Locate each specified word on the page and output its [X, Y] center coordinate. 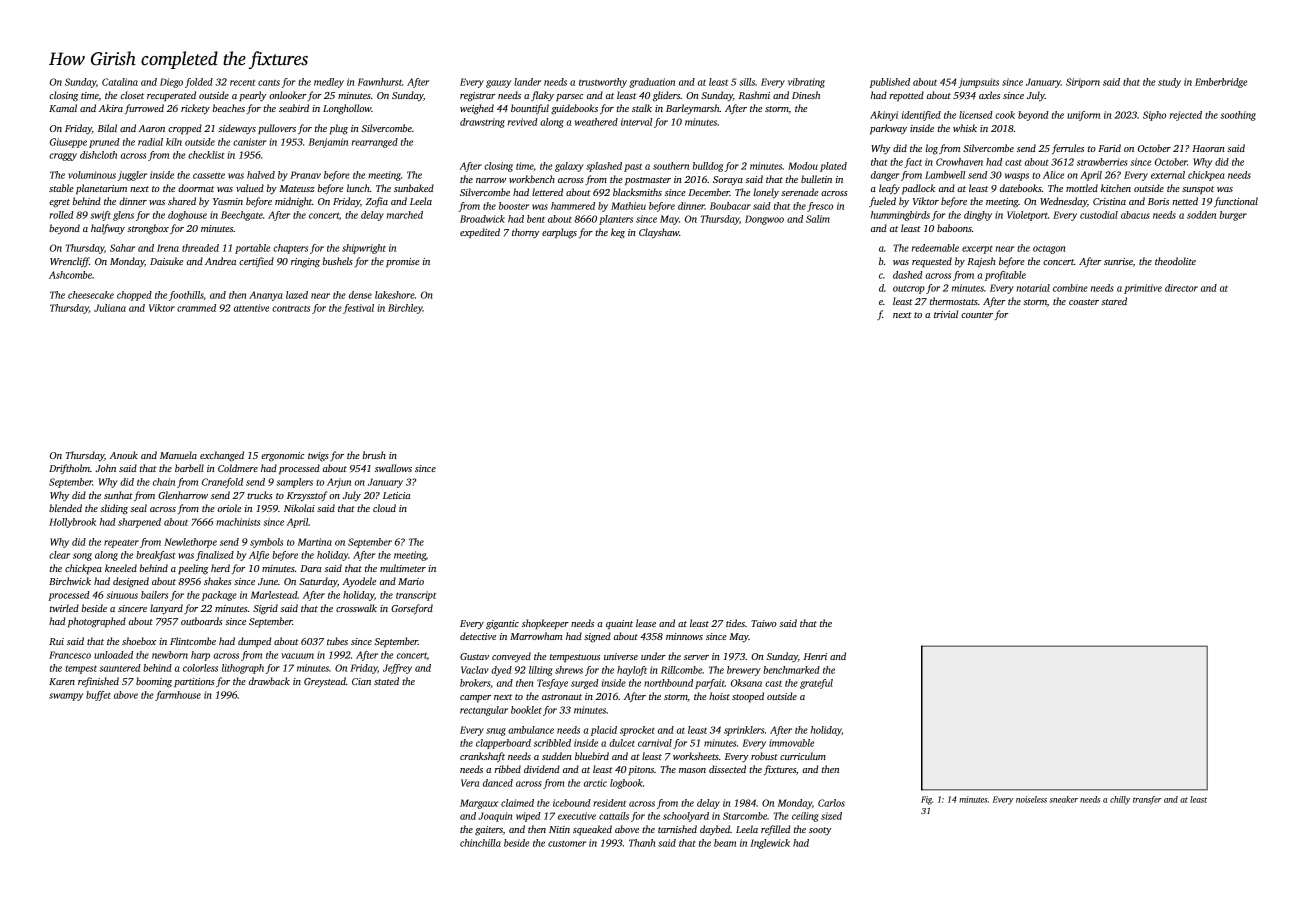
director [1181, 288]
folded [199, 83]
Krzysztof [307, 496]
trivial [946, 314]
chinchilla [480, 843]
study [1169, 83]
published [890, 83]
